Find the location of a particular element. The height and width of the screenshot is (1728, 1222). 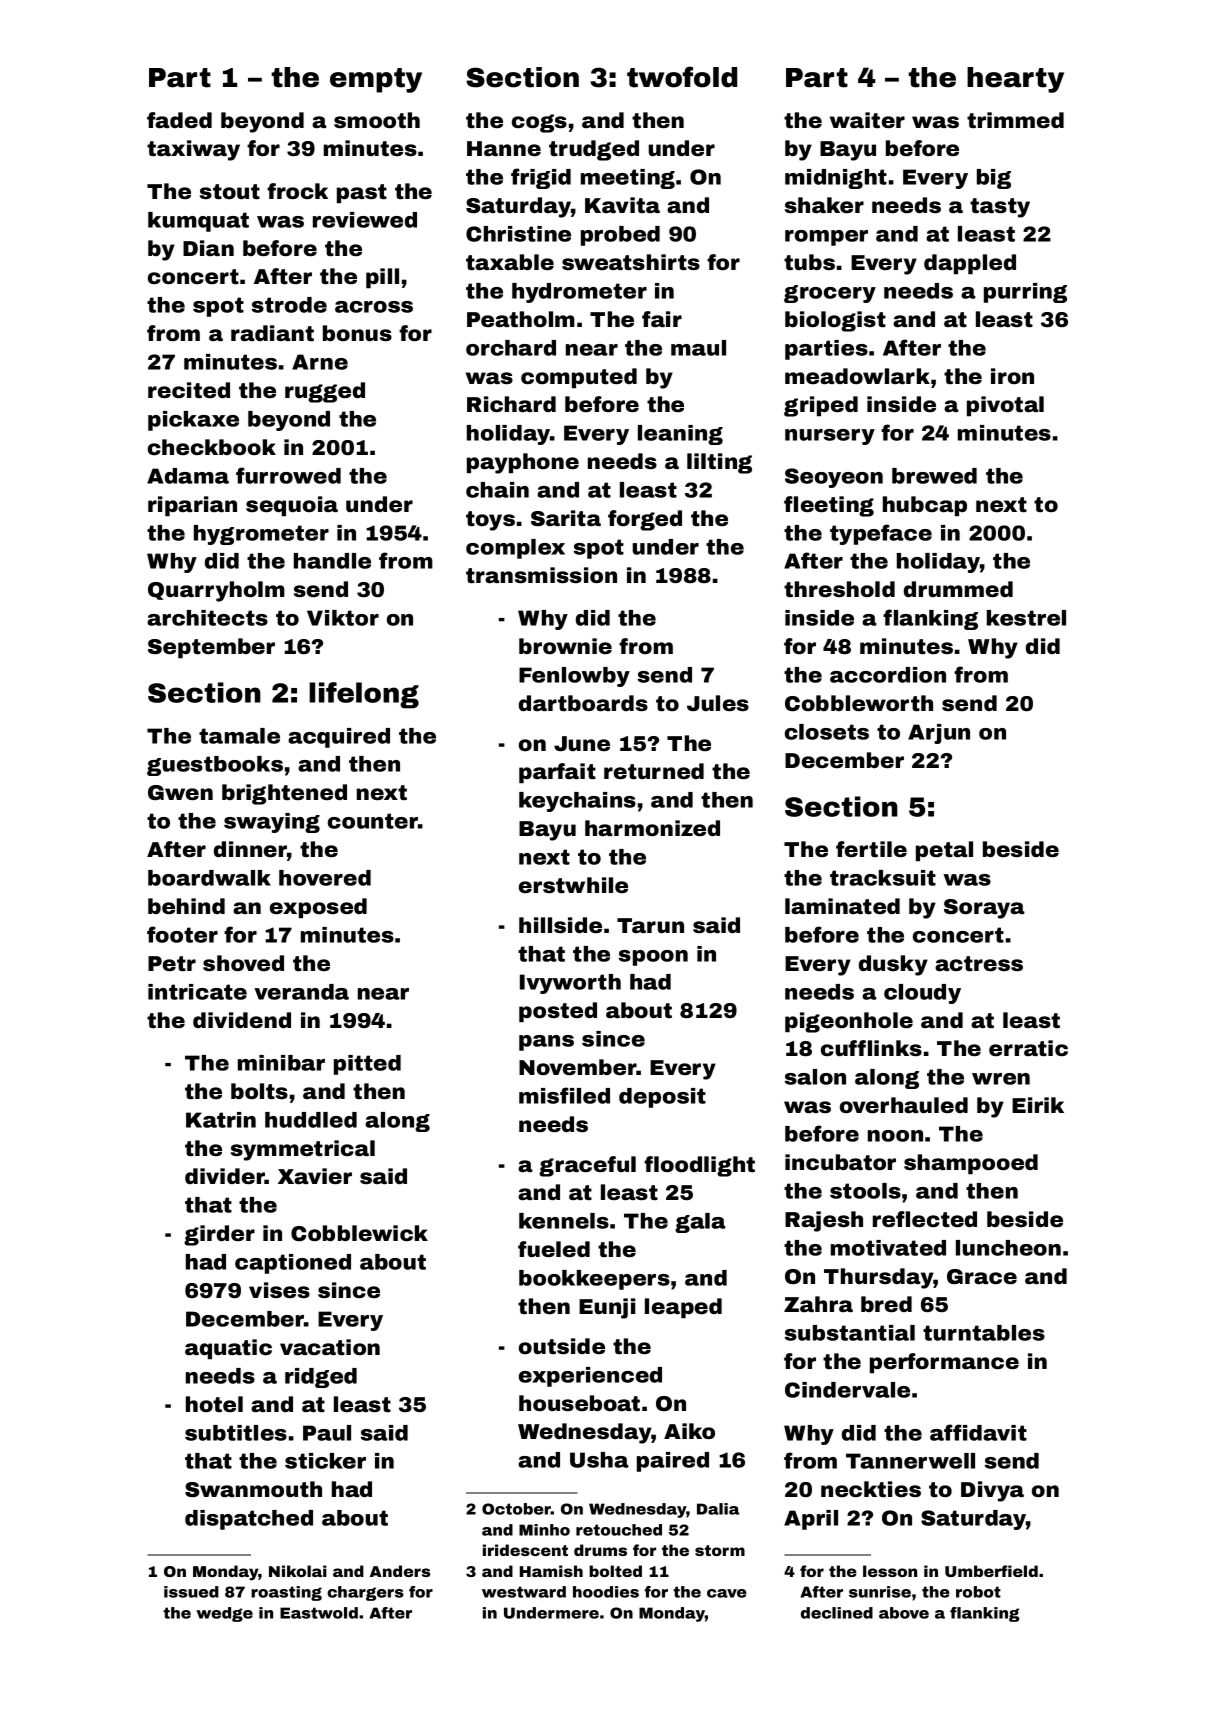

rugged is located at coordinates (325, 392).
